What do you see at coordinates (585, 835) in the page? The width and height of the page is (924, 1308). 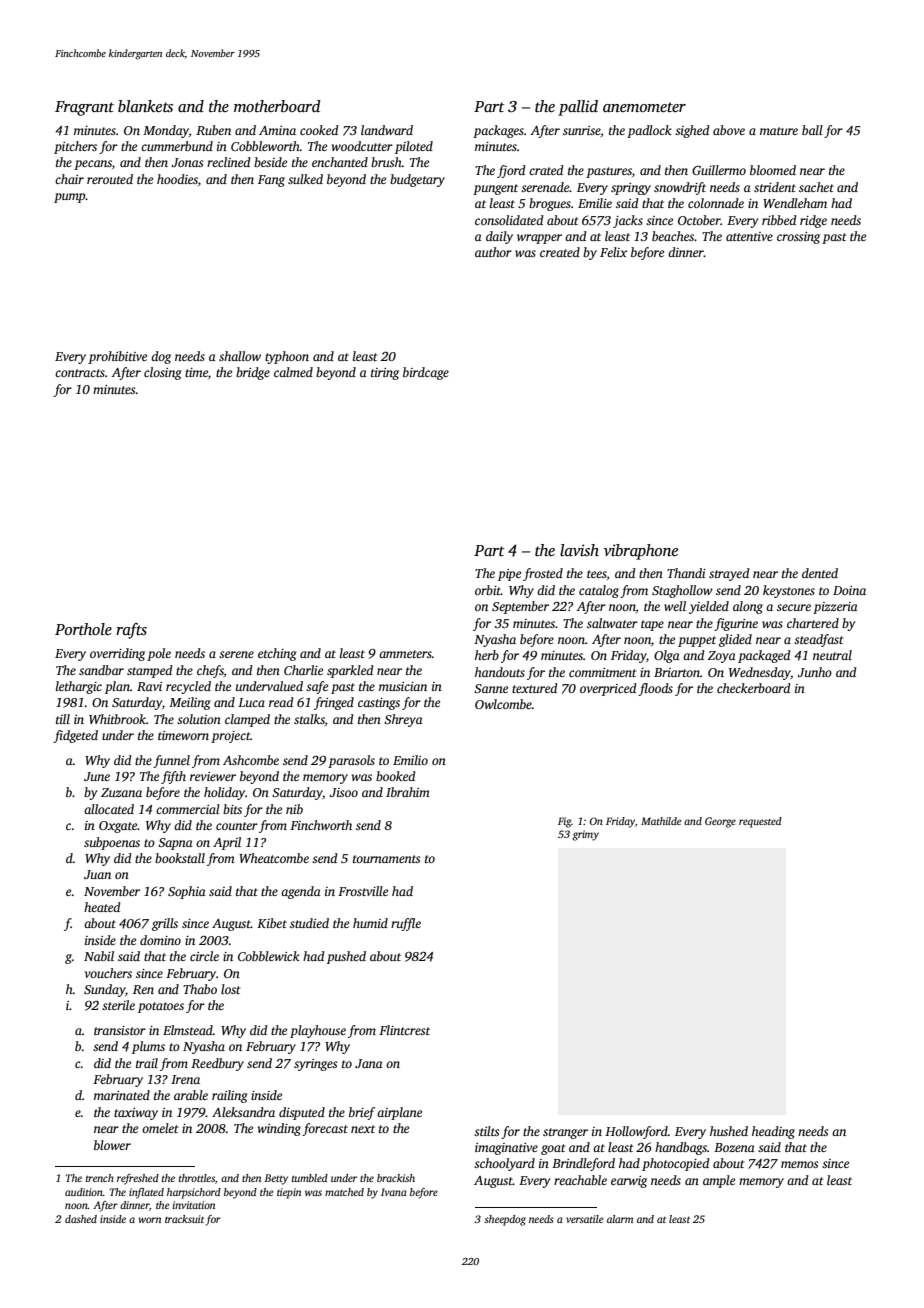 I see `grimy` at bounding box center [585, 835].
